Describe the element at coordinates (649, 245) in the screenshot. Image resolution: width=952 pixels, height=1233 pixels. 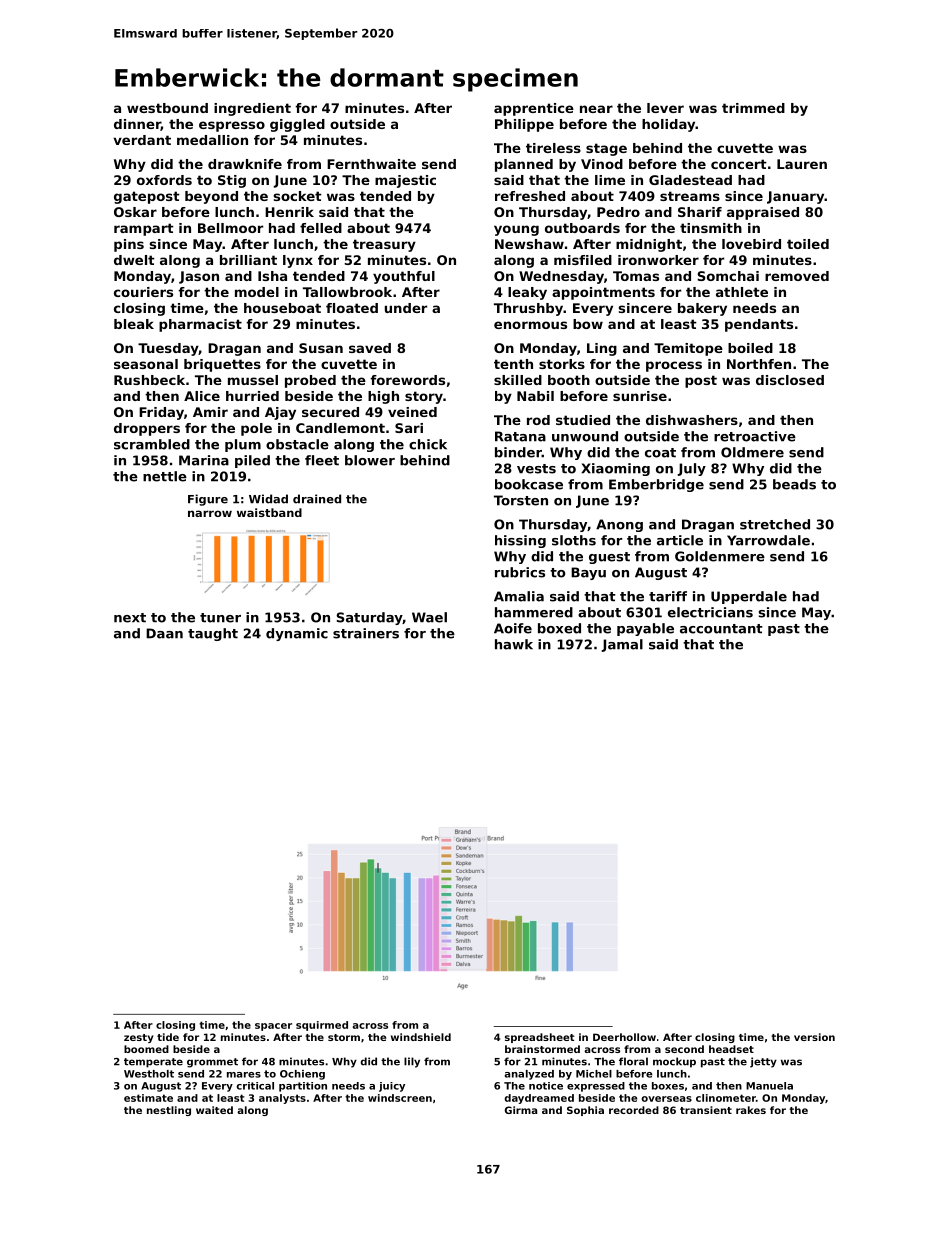
I see `midnight` at that location.
